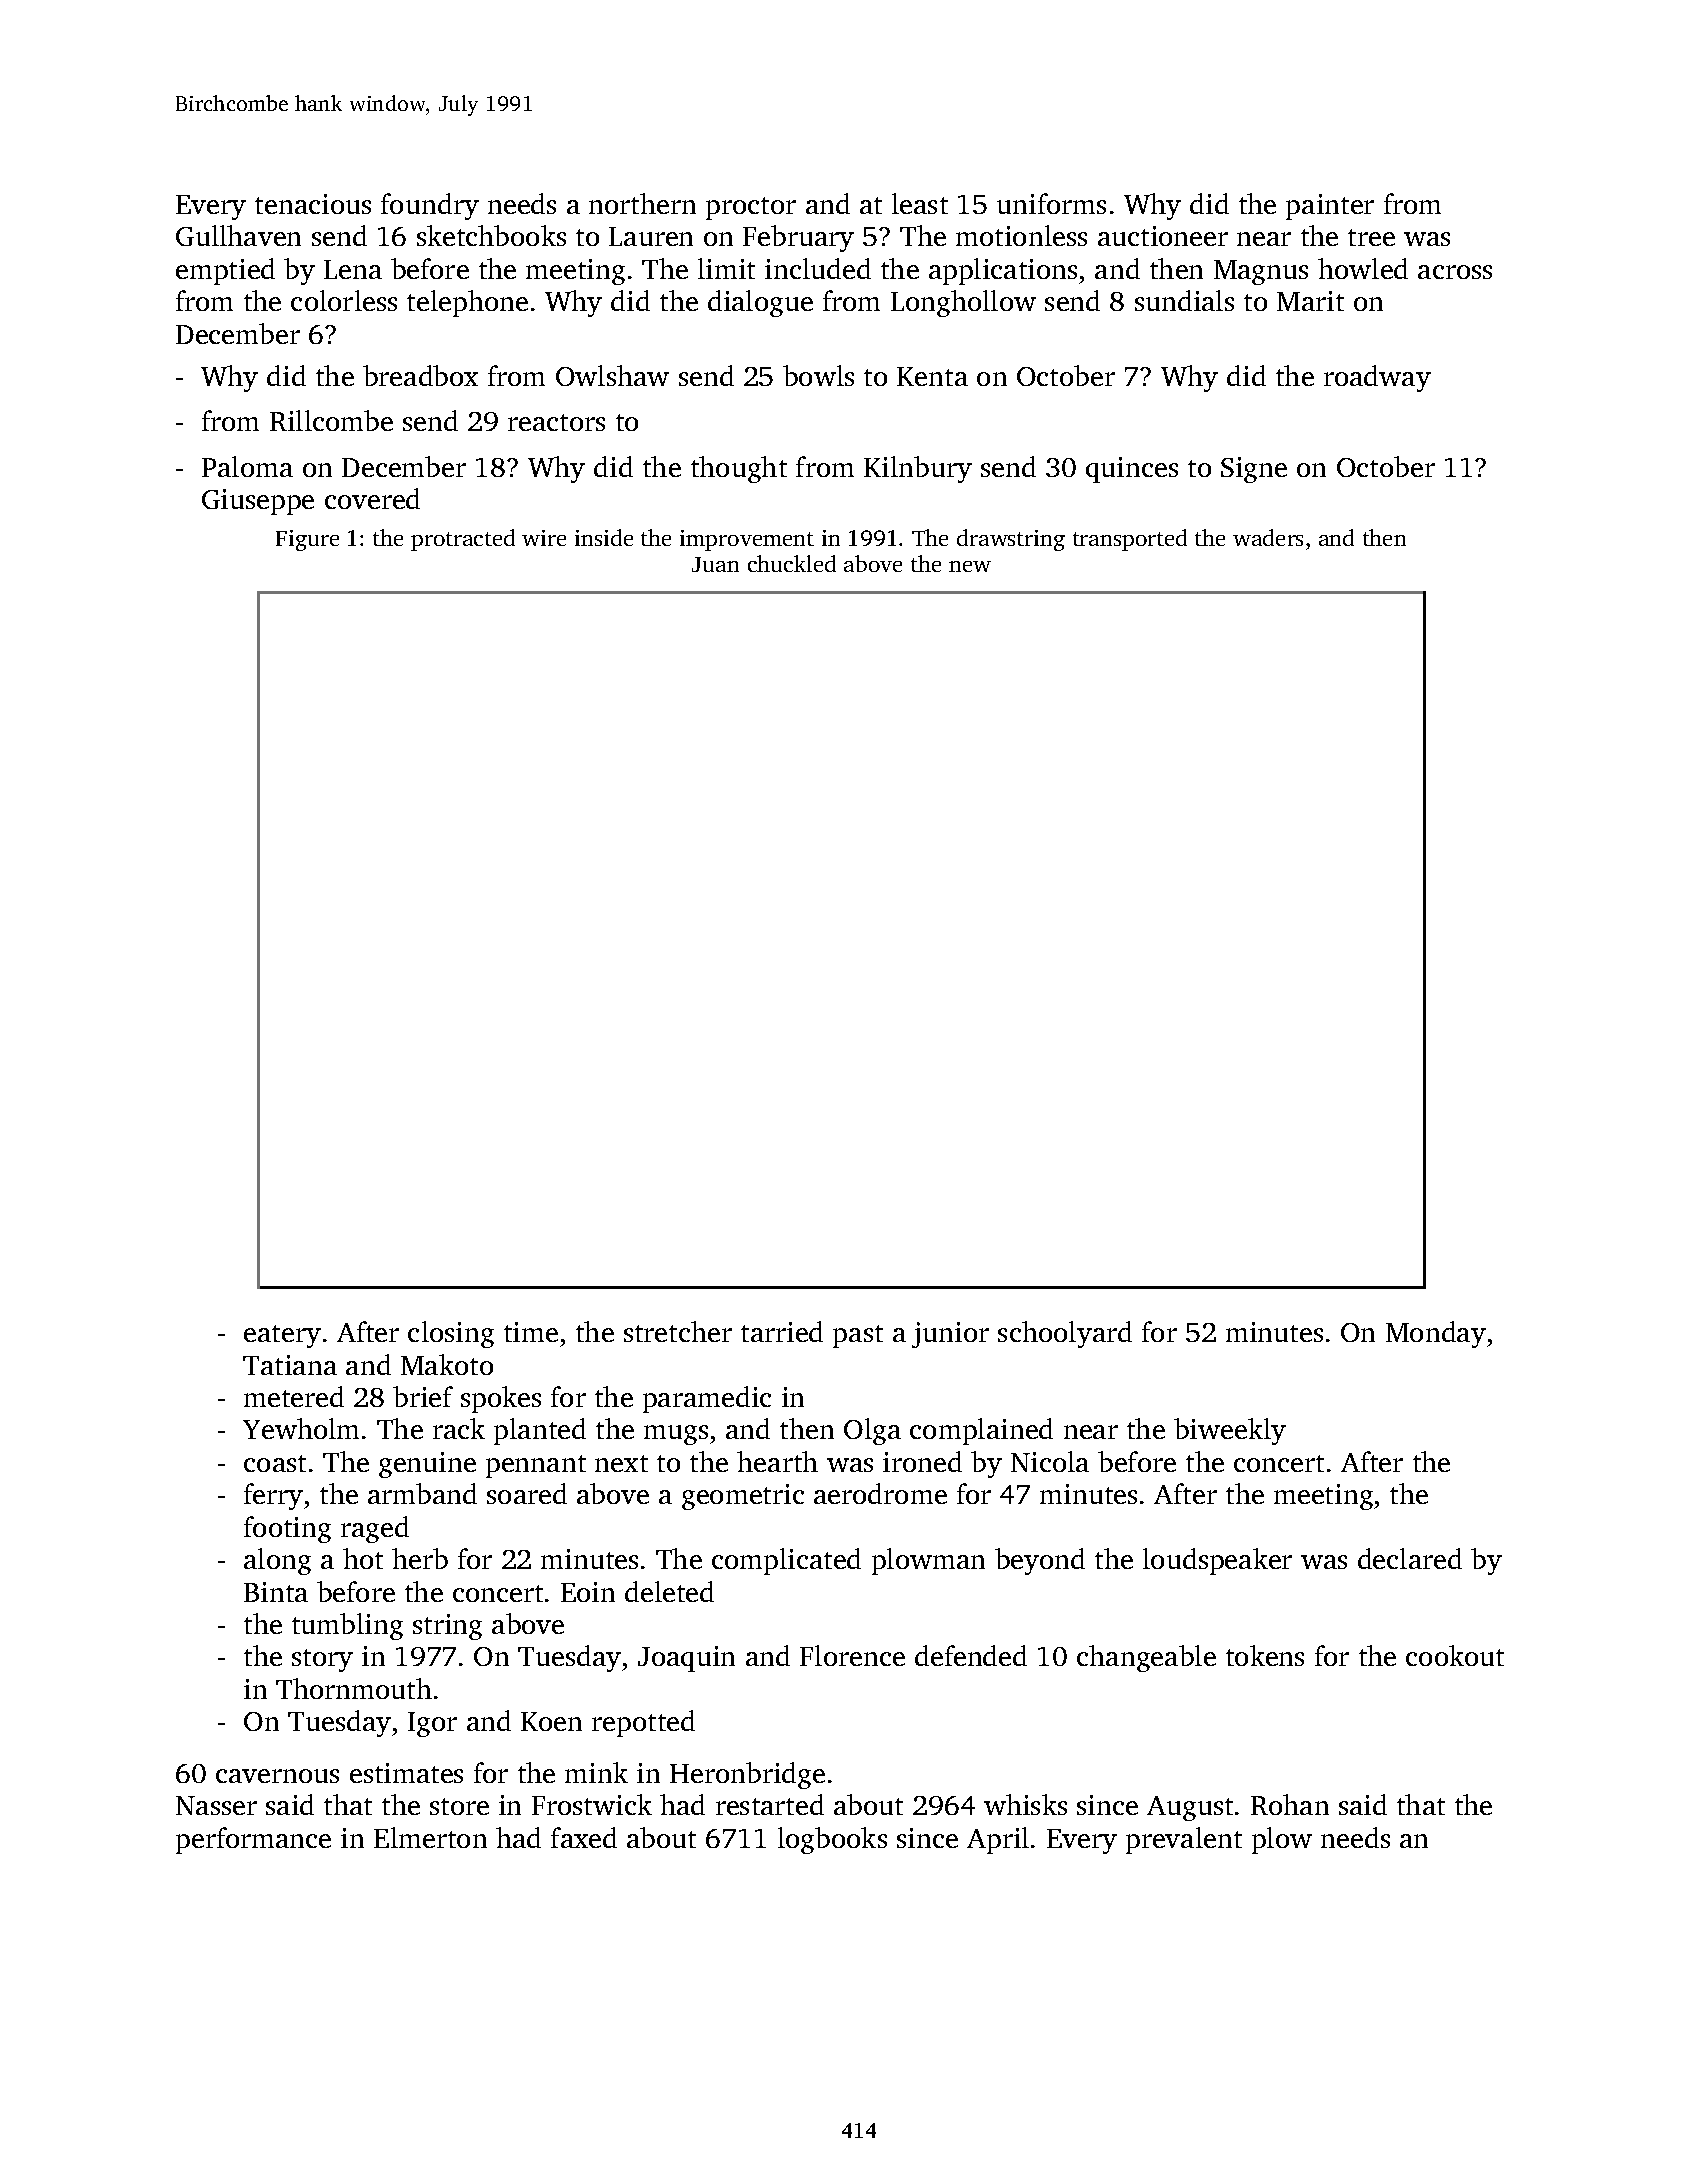  Describe the element at coordinates (963, 303) in the screenshot. I see `Longhollow` at that location.
